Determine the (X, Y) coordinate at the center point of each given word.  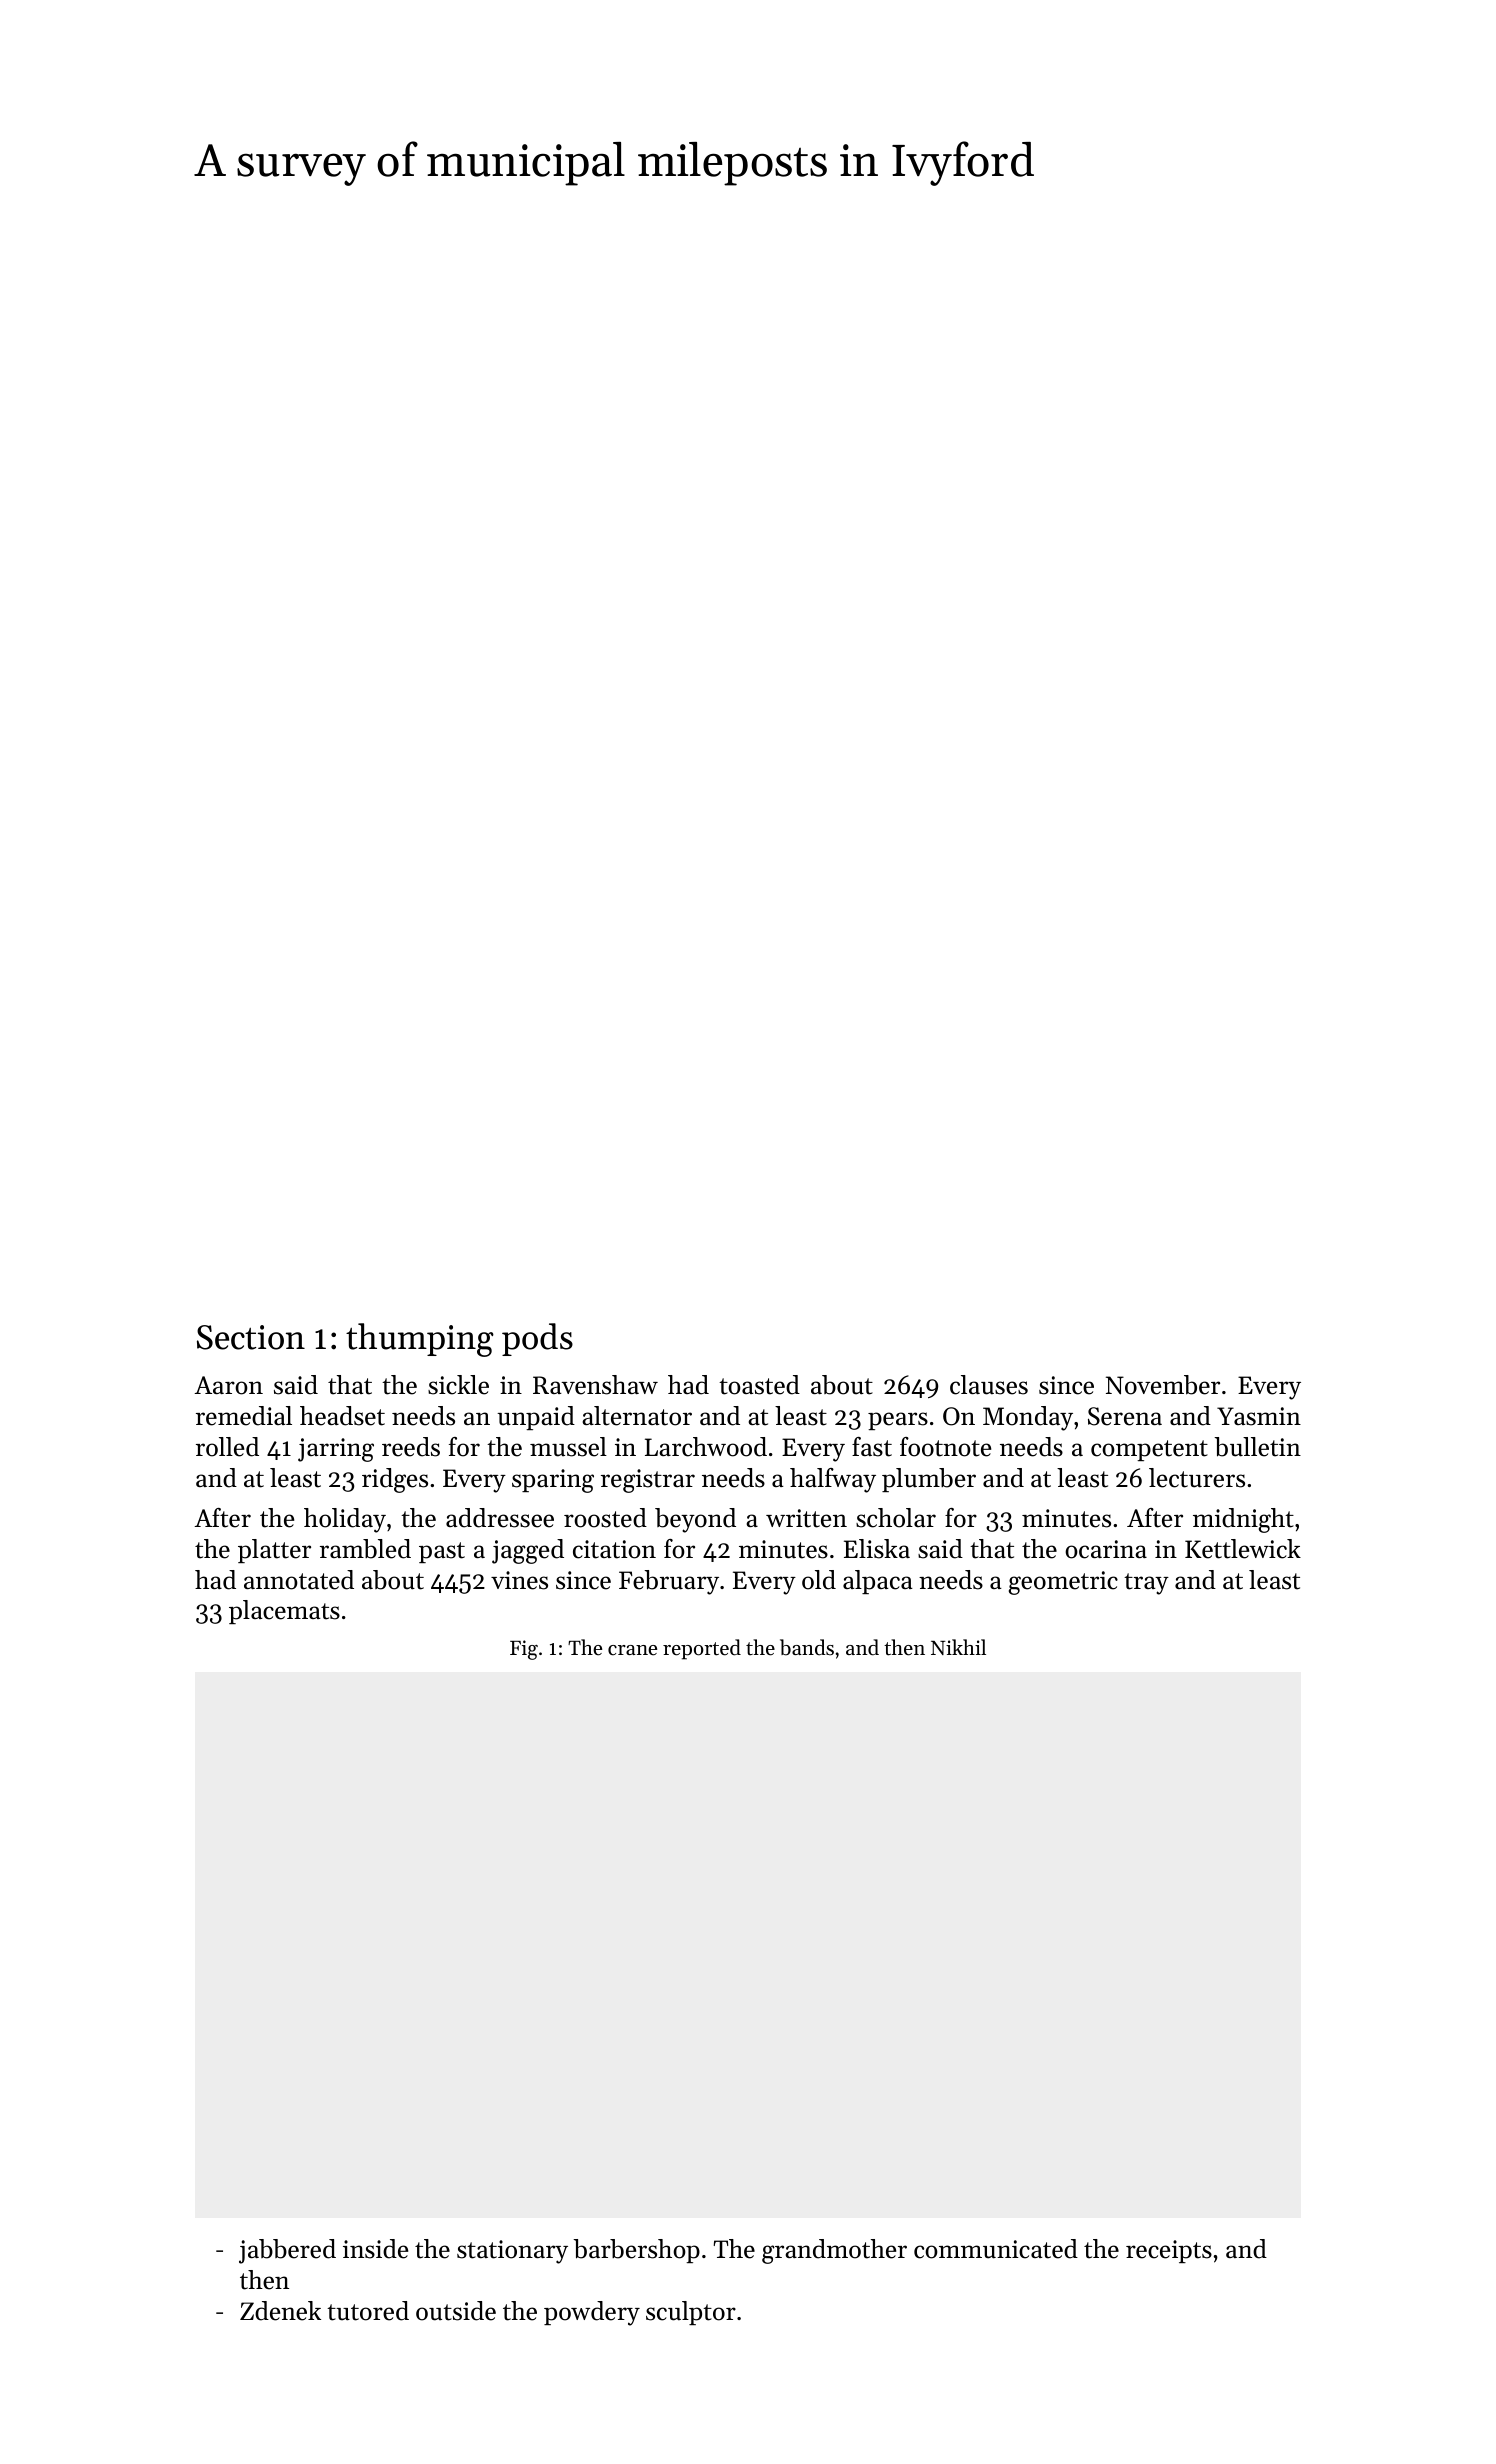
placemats (284, 1612)
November (1163, 1385)
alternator (637, 1416)
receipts (1169, 2251)
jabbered (287, 2251)
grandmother (834, 2251)
